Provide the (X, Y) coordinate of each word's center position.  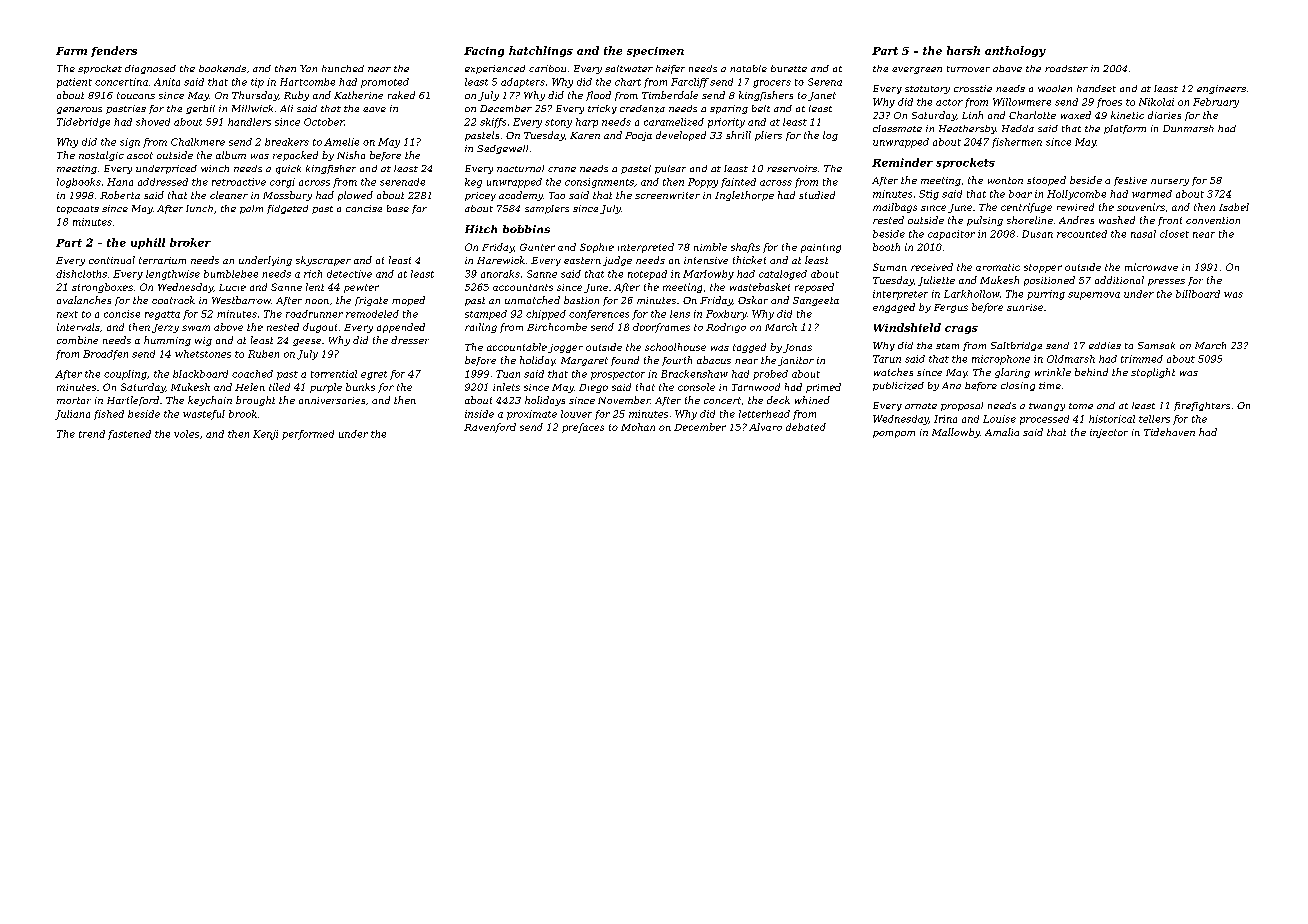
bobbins (526, 229)
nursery (1170, 182)
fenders (114, 51)
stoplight (1153, 373)
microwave (1151, 267)
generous (79, 110)
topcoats (78, 210)
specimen (655, 52)
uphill (148, 243)
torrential (334, 374)
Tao (557, 195)
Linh (972, 115)
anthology (1015, 51)
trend (92, 434)
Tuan (508, 374)
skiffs (493, 123)
